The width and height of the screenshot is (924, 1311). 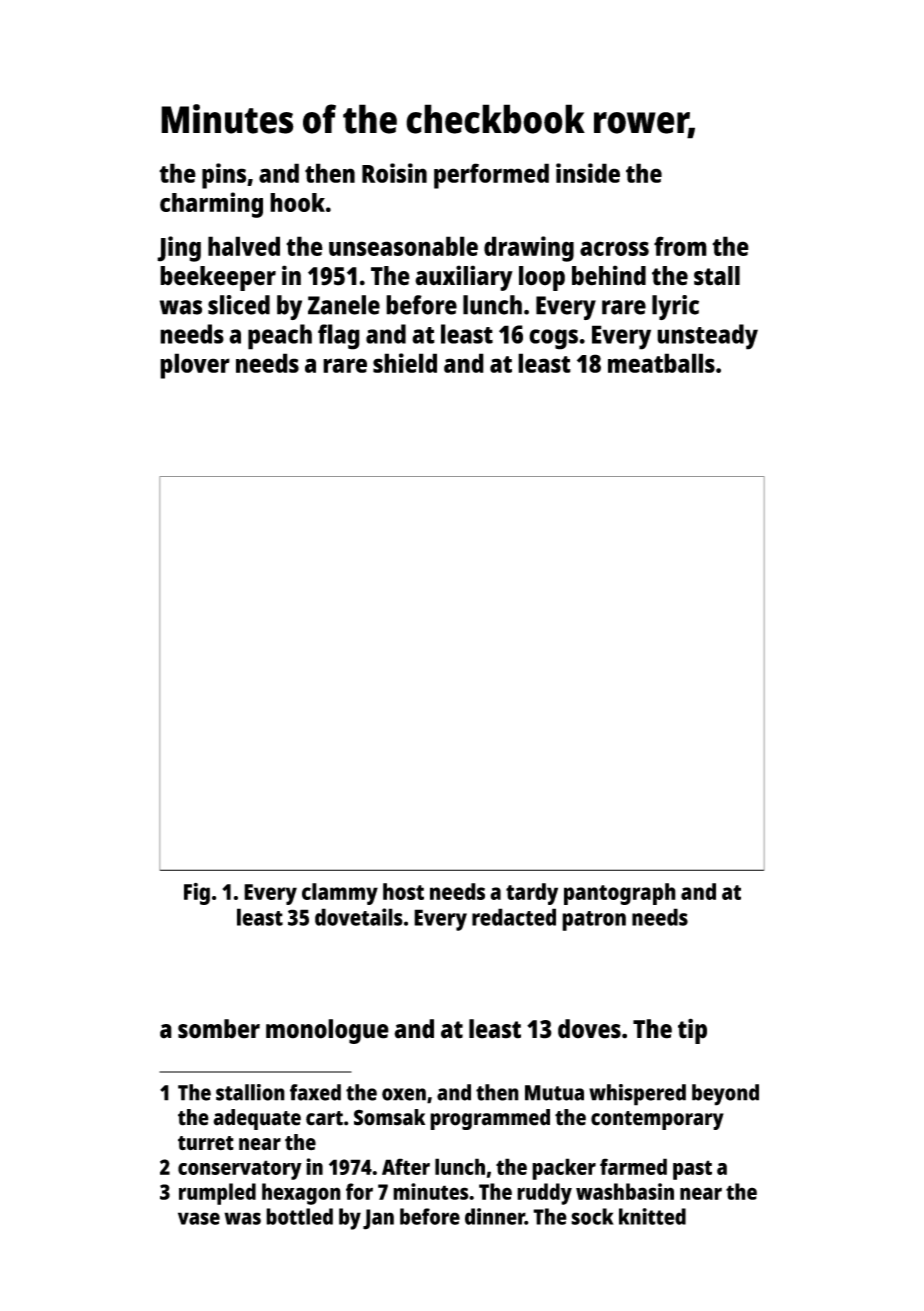 I want to click on unsteady, so click(x=707, y=337).
